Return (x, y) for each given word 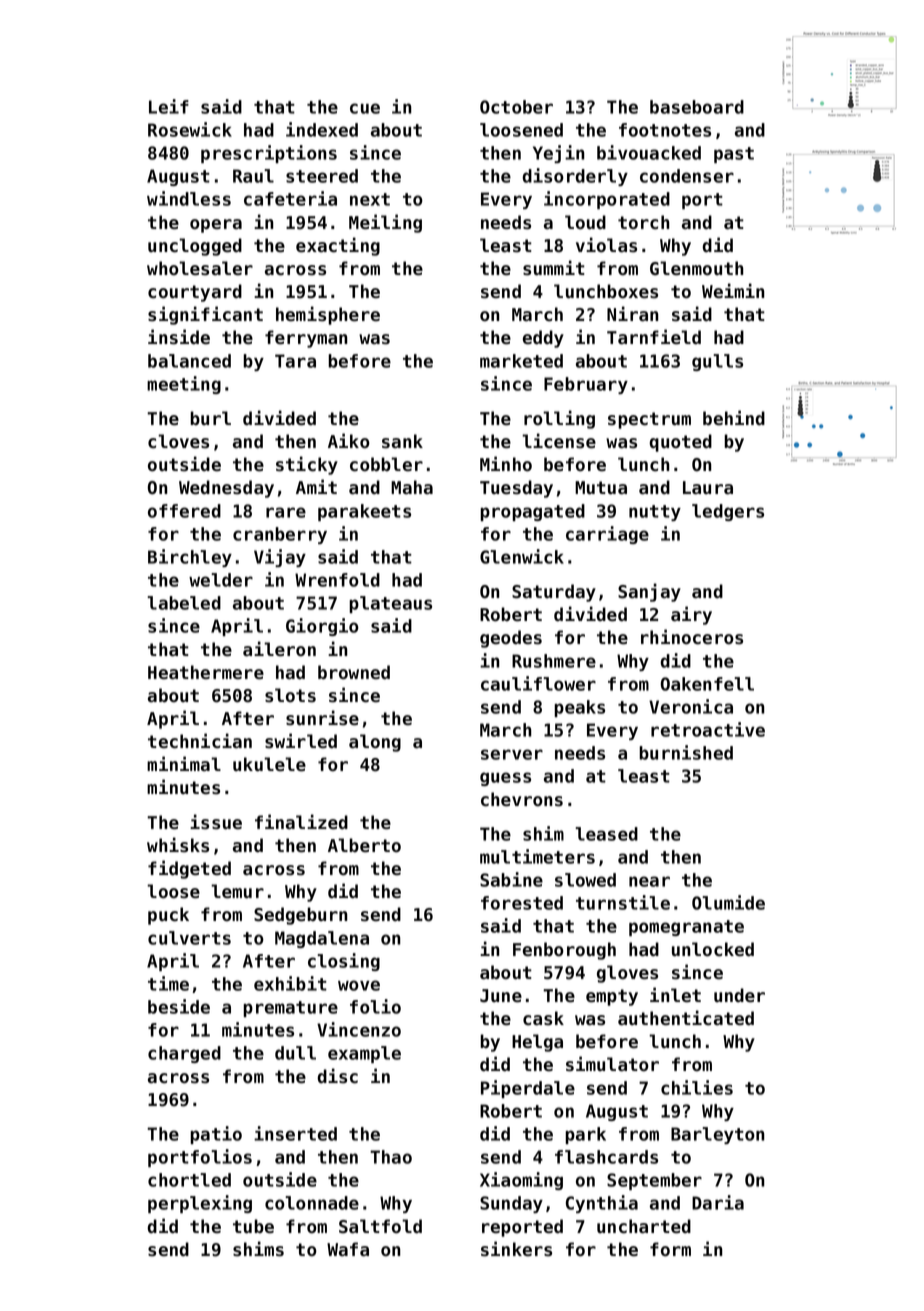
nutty (655, 513)
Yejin (559, 154)
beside (179, 1006)
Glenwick (522, 556)
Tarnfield (654, 337)
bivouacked (649, 152)
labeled (184, 603)
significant (205, 315)
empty (612, 997)
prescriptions (269, 154)
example (364, 1054)
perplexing (200, 1204)
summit (554, 268)
